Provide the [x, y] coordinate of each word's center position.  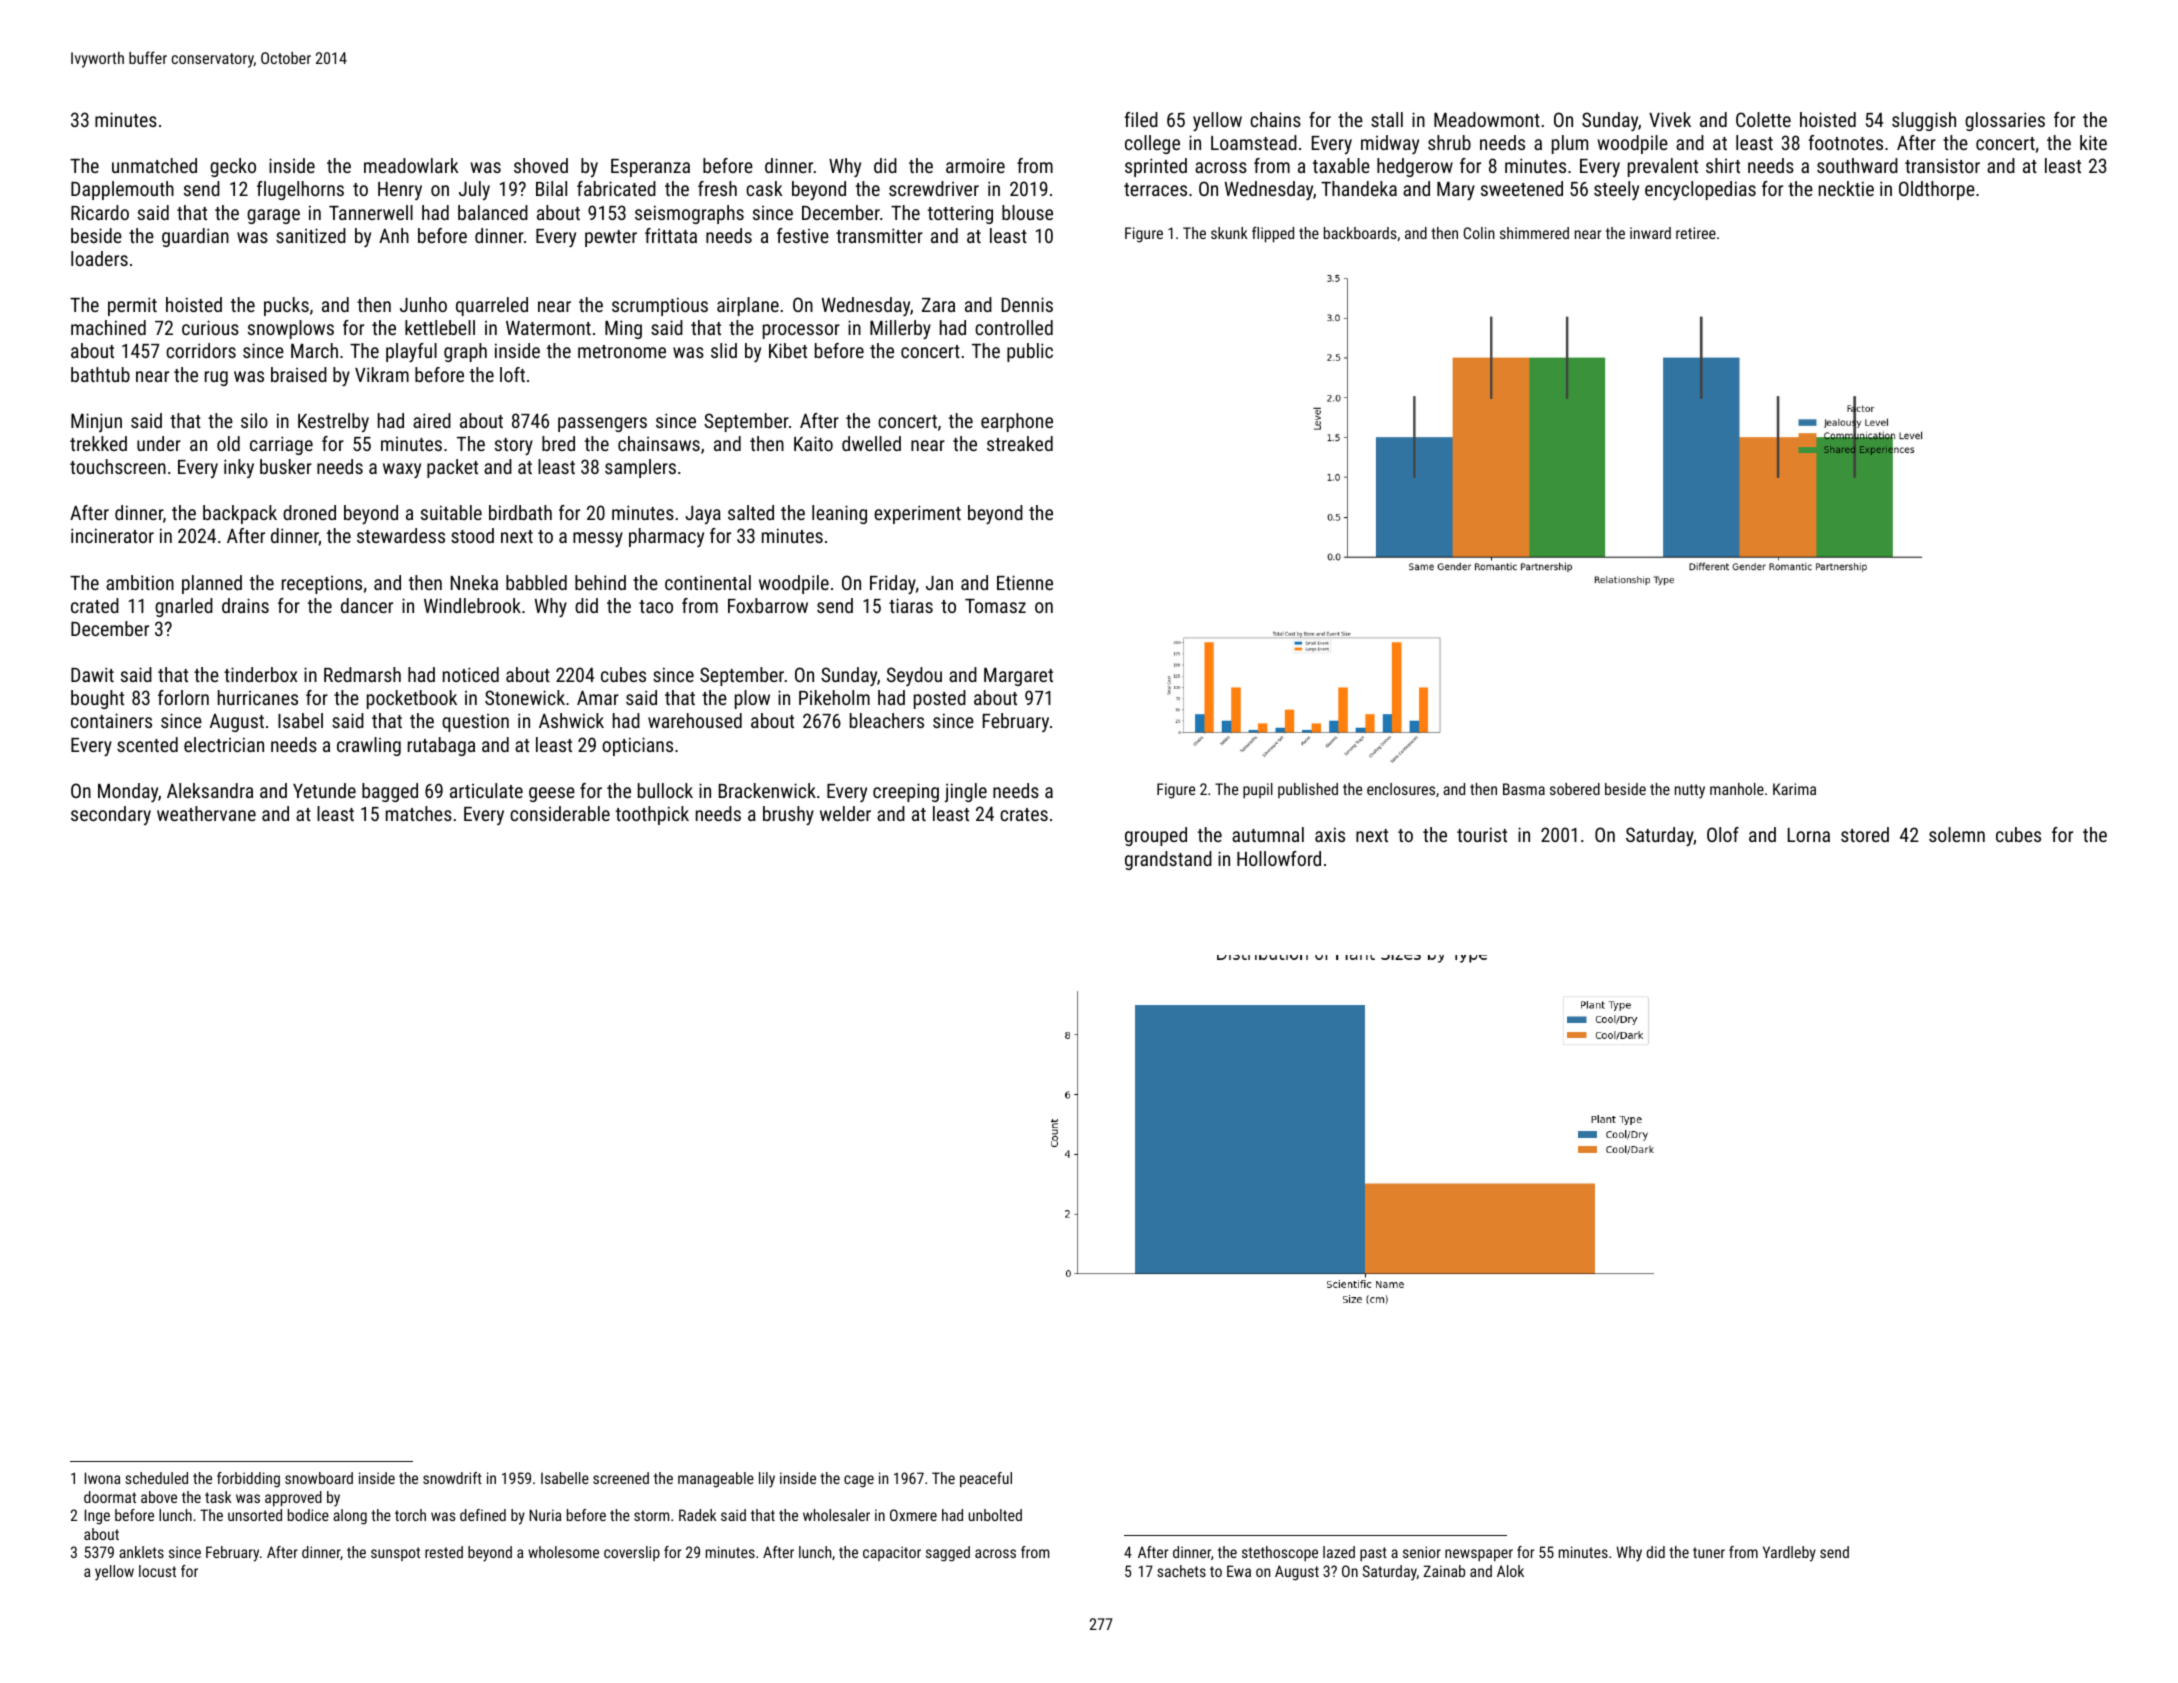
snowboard [319, 1478]
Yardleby [1789, 1554]
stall [1387, 119]
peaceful [986, 1479]
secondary [111, 815]
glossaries [2005, 121]
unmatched [154, 165]
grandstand [1168, 860]
